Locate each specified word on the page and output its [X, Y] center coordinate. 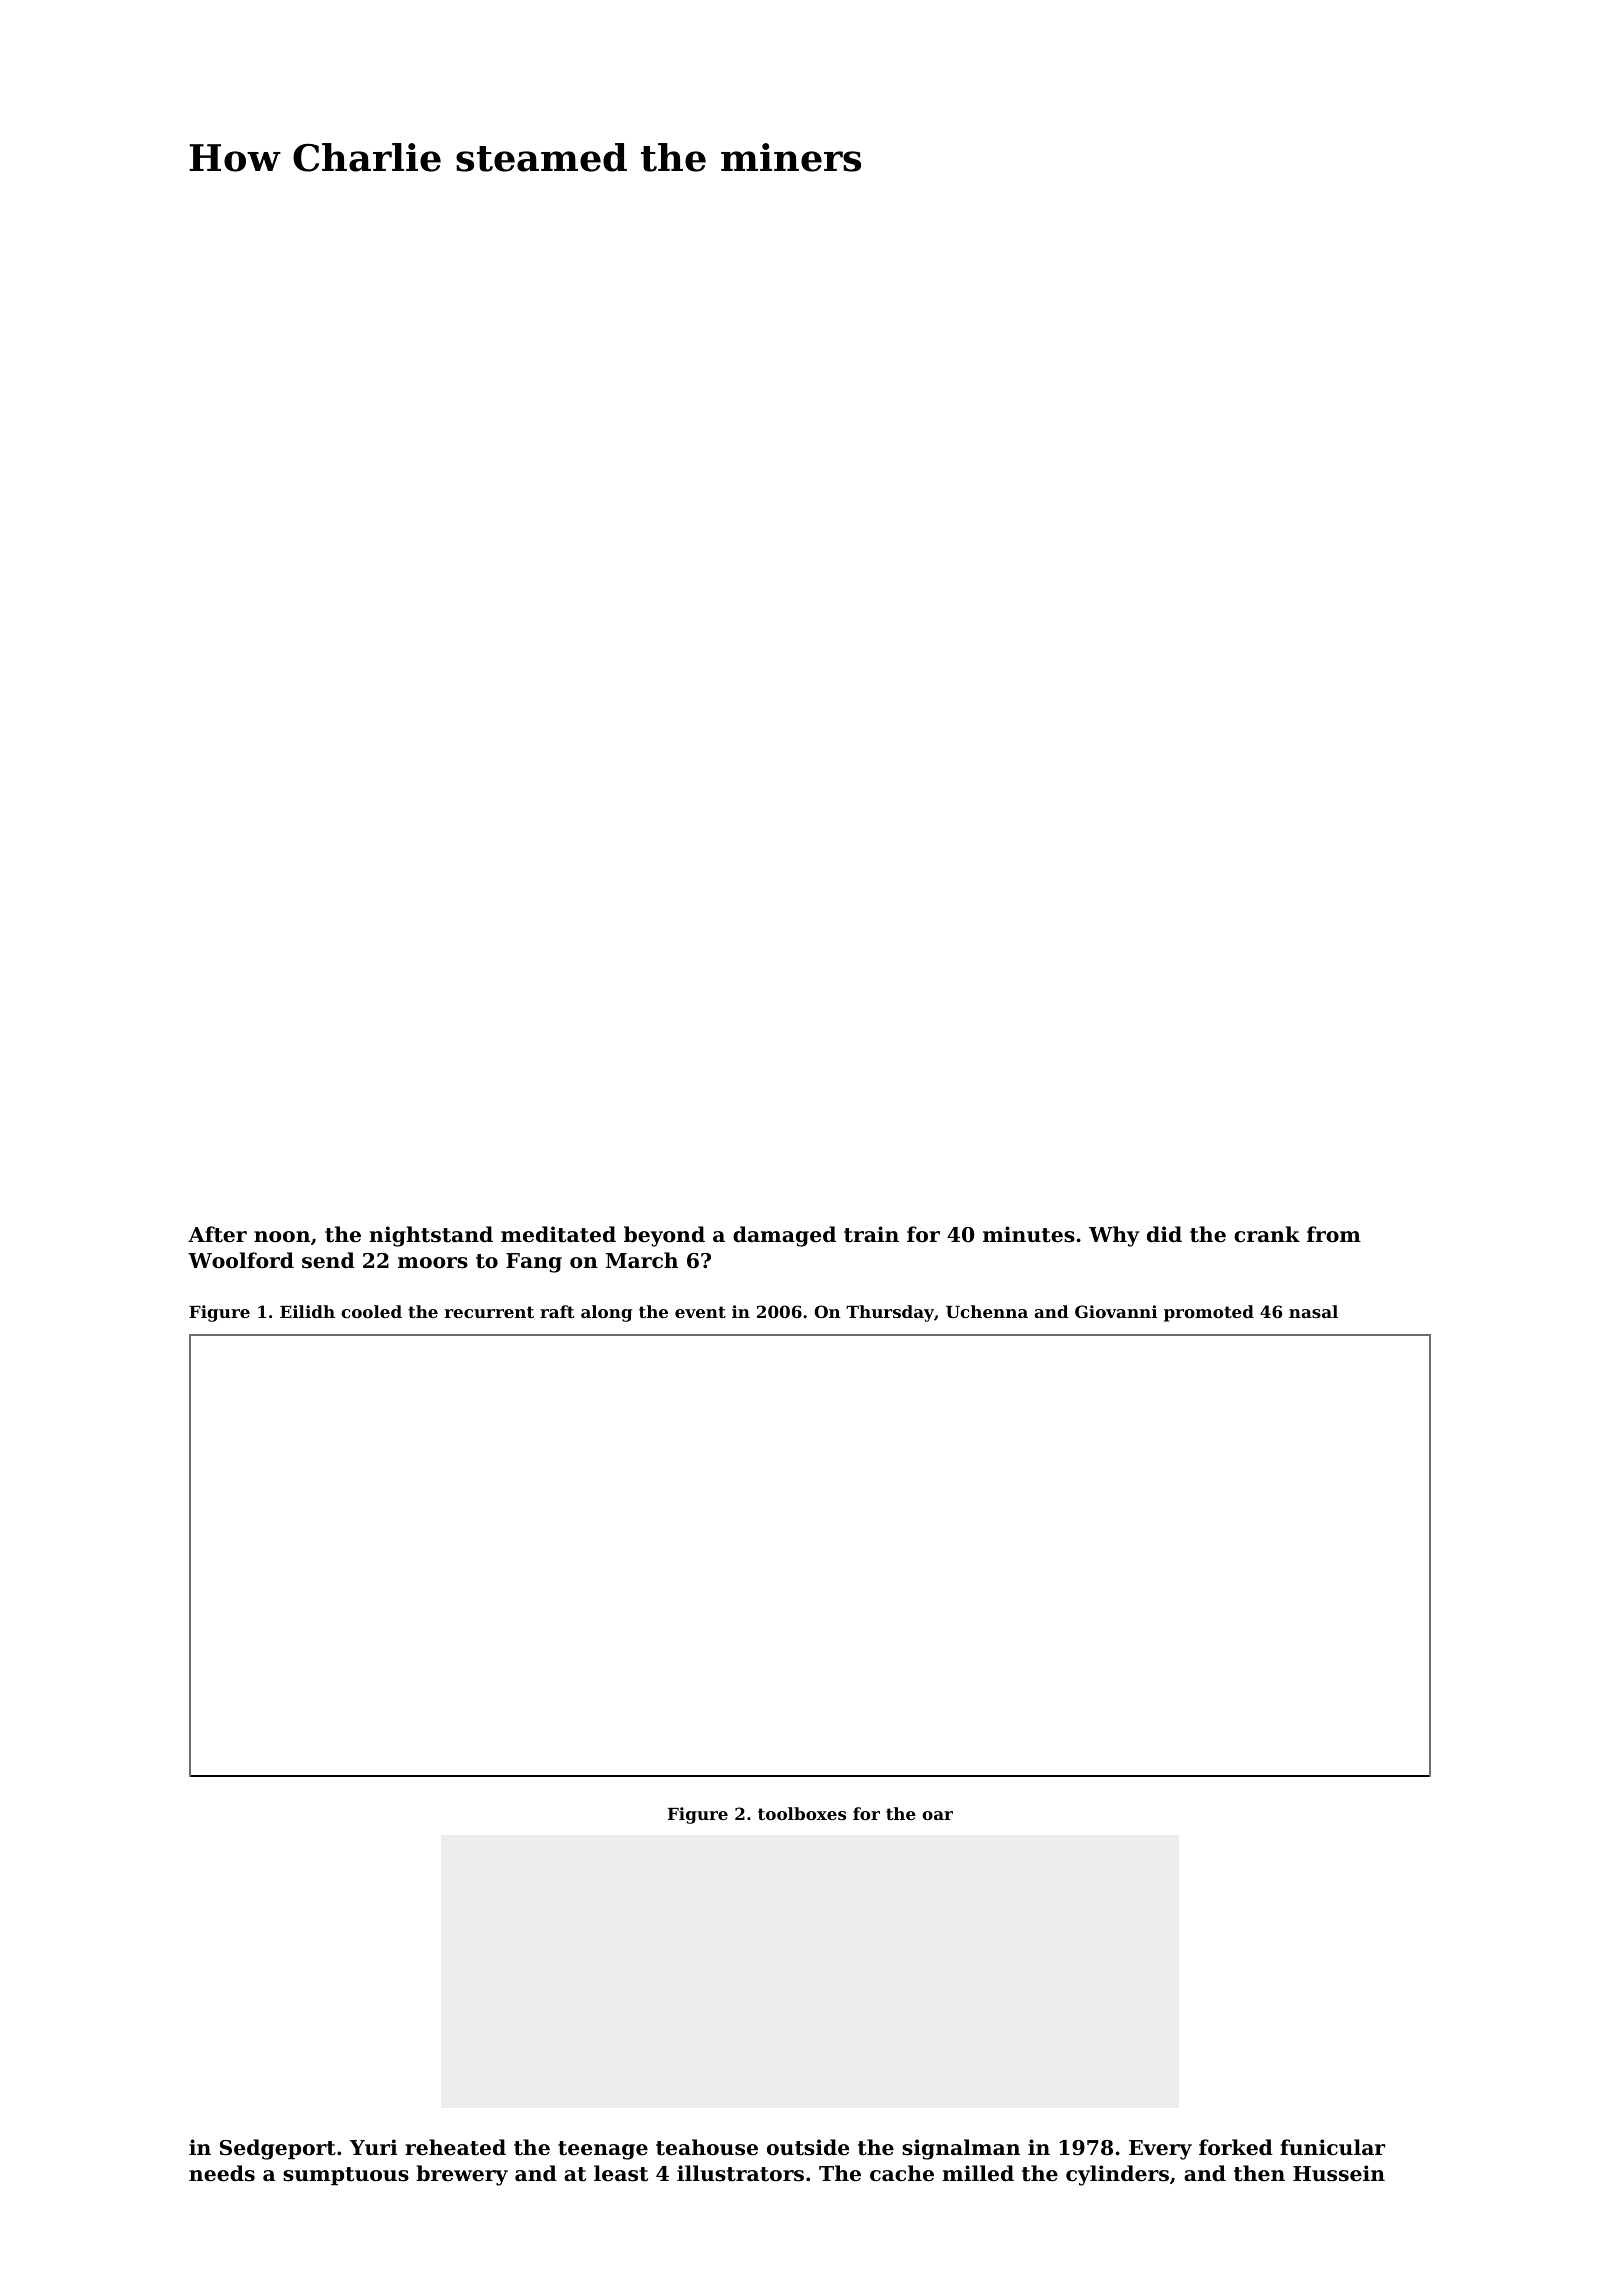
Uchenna [987, 1311]
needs [222, 2173]
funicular [1332, 2147]
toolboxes [802, 1813]
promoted [1209, 1313]
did [1164, 1234]
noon [282, 1237]
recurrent [489, 1312]
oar [937, 1815]
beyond [664, 1236]
